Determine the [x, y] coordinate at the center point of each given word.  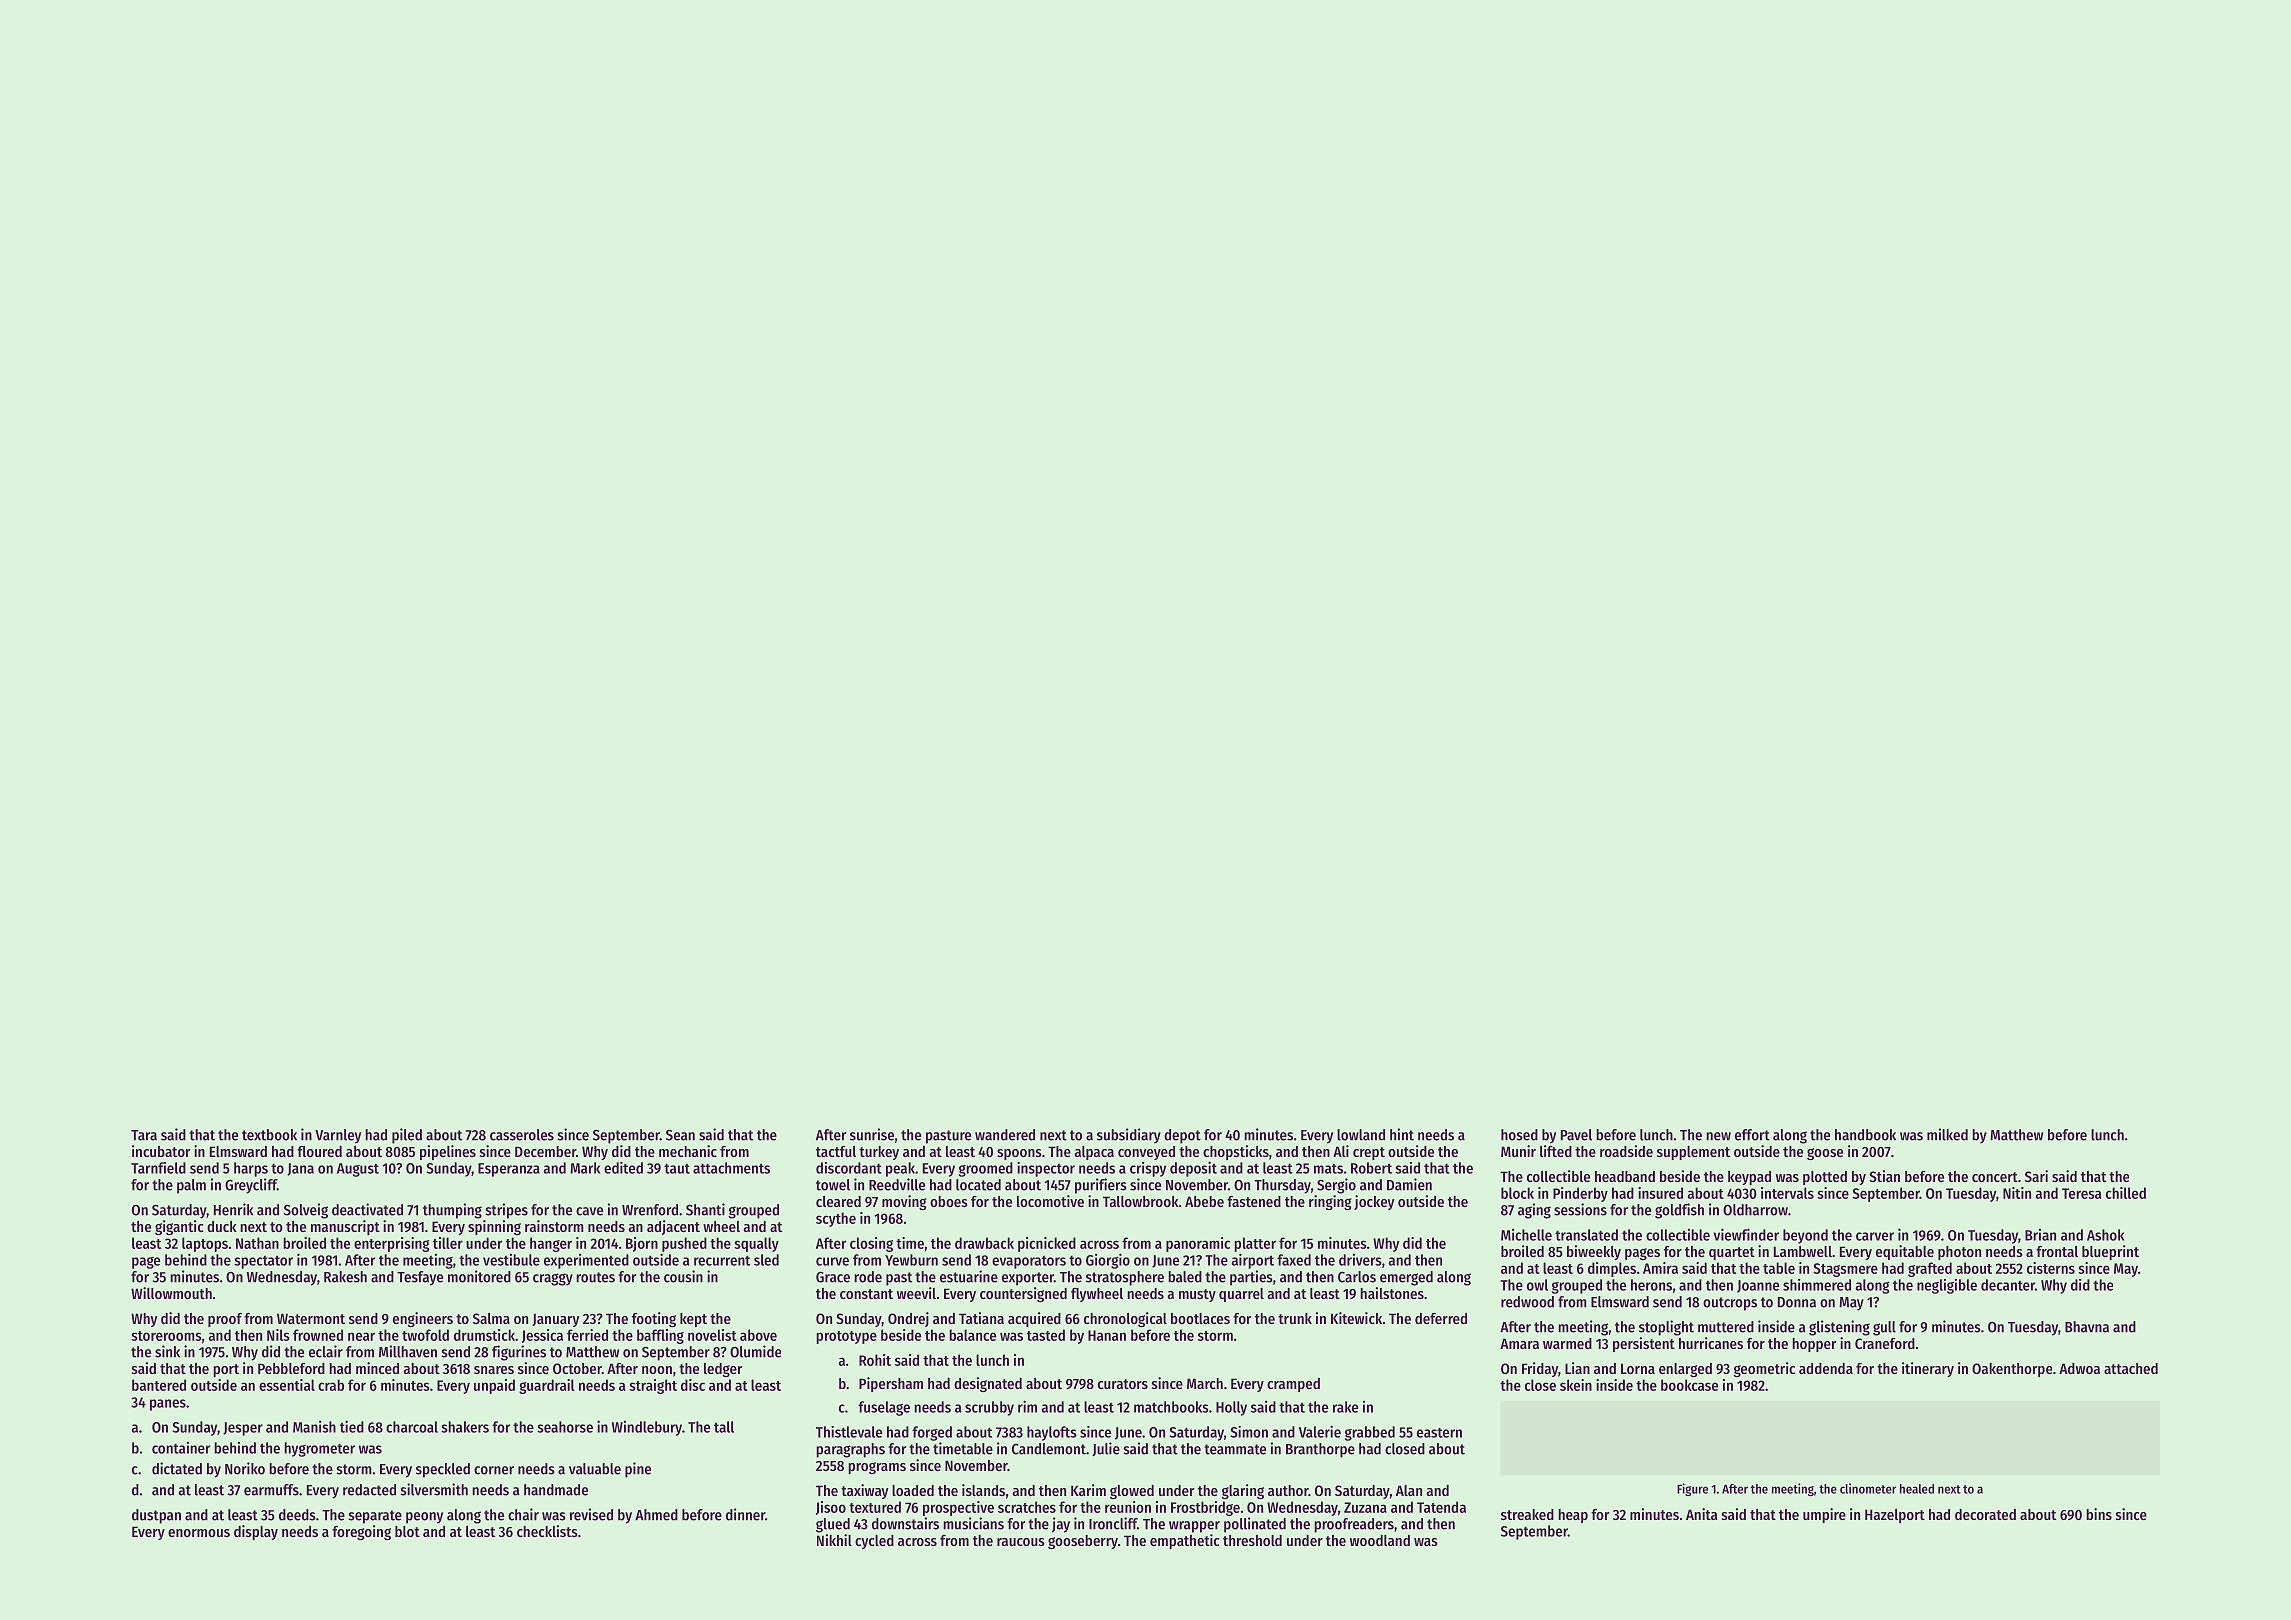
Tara [144, 1135]
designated [988, 1384]
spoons [1019, 1154]
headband [1625, 1176]
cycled [874, 1542]
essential [287, 1385]
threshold [1252, 1540]
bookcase [1689, 1385]
